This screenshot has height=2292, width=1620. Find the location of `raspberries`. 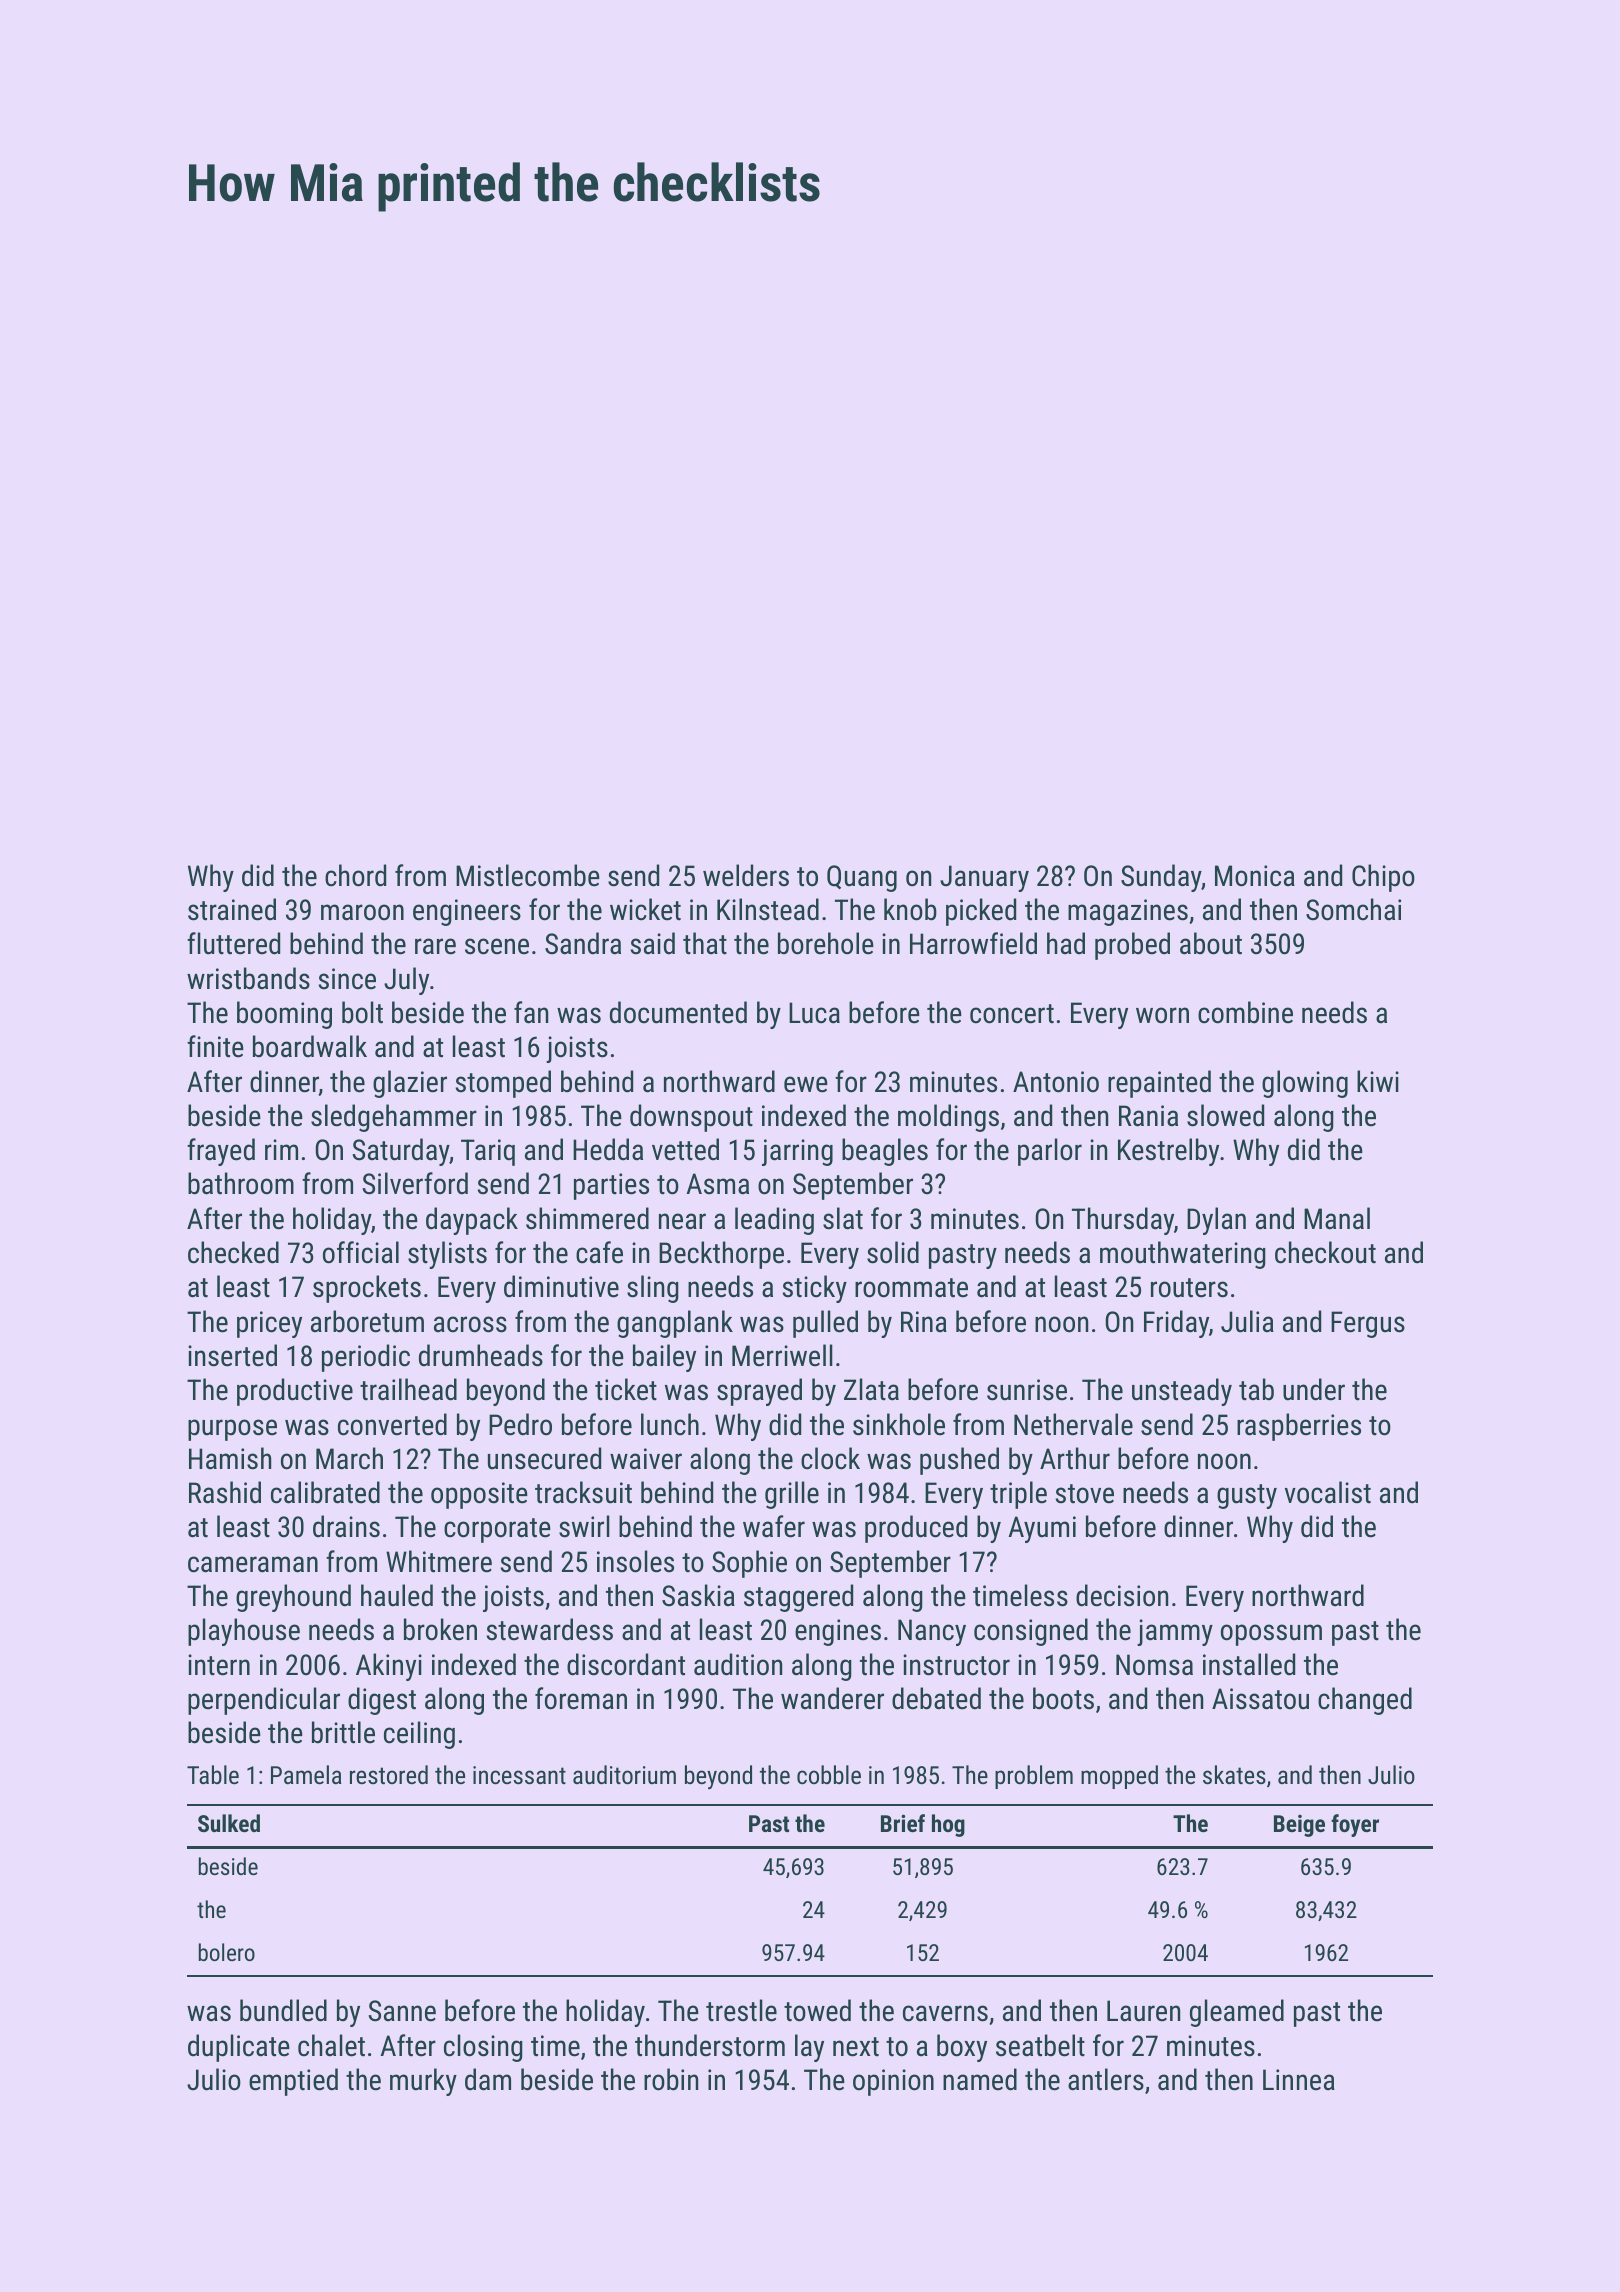

raspberries is located at coordinates (1299, 1427).
